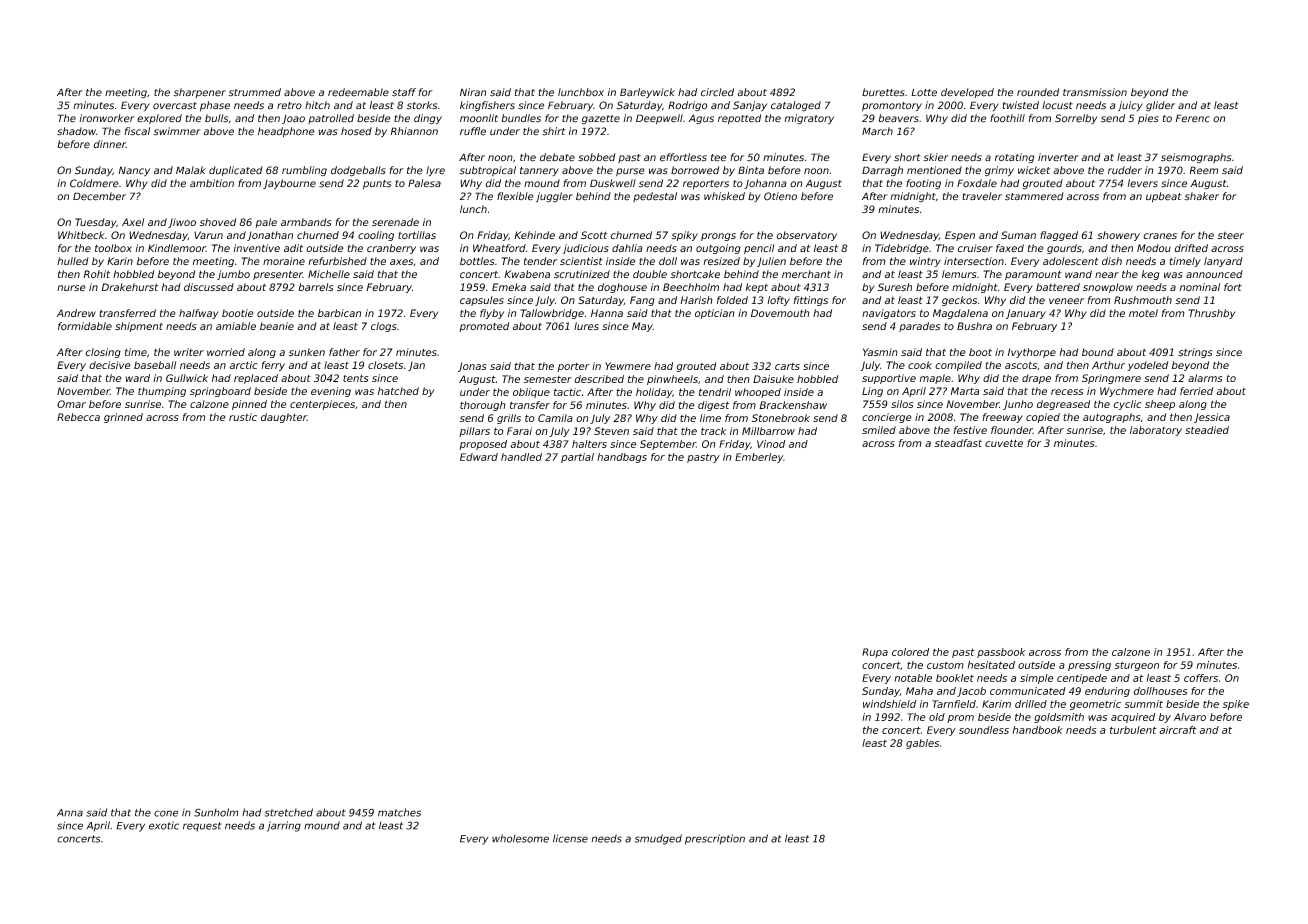  Describe the element at coordinates (647, 93) in the document. I see `Barleywick` at that location.
